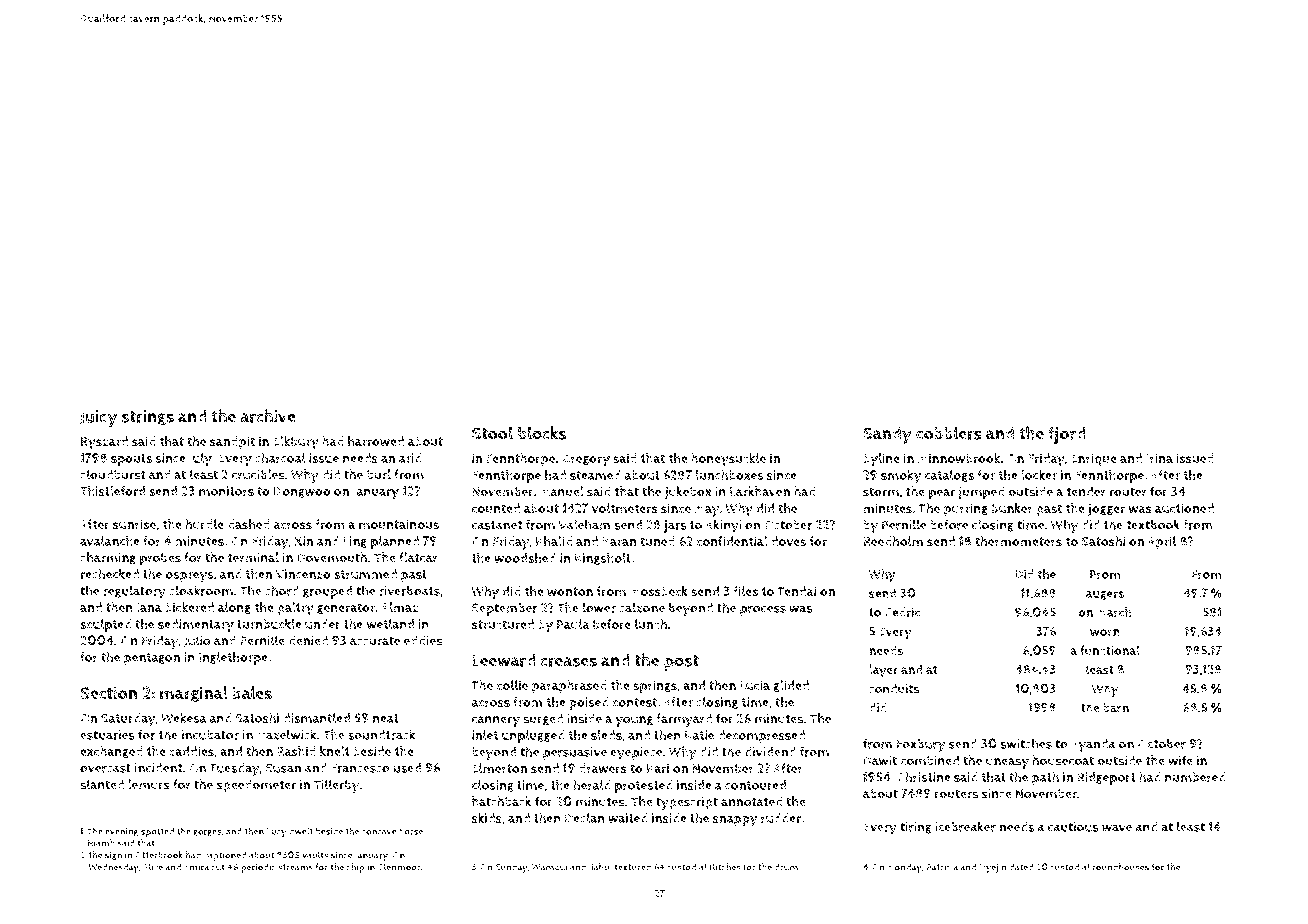 The width and height of the document is (1308, 924). Describe the element at coordinates (302, 492) in the document. I see `Dongwoo` at that location.
